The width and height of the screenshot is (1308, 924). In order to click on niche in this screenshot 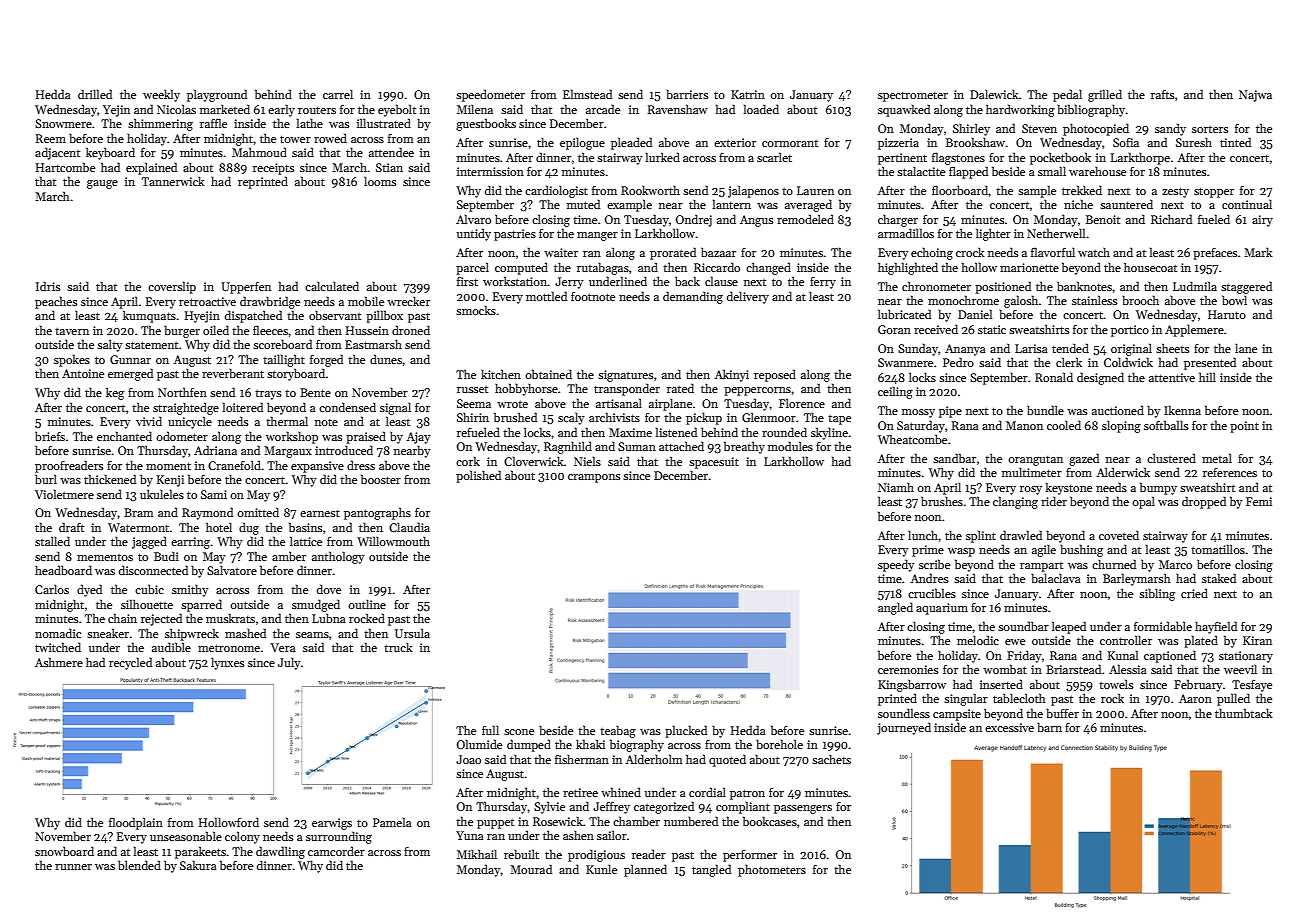, I will do `click(1078, 204)`.
